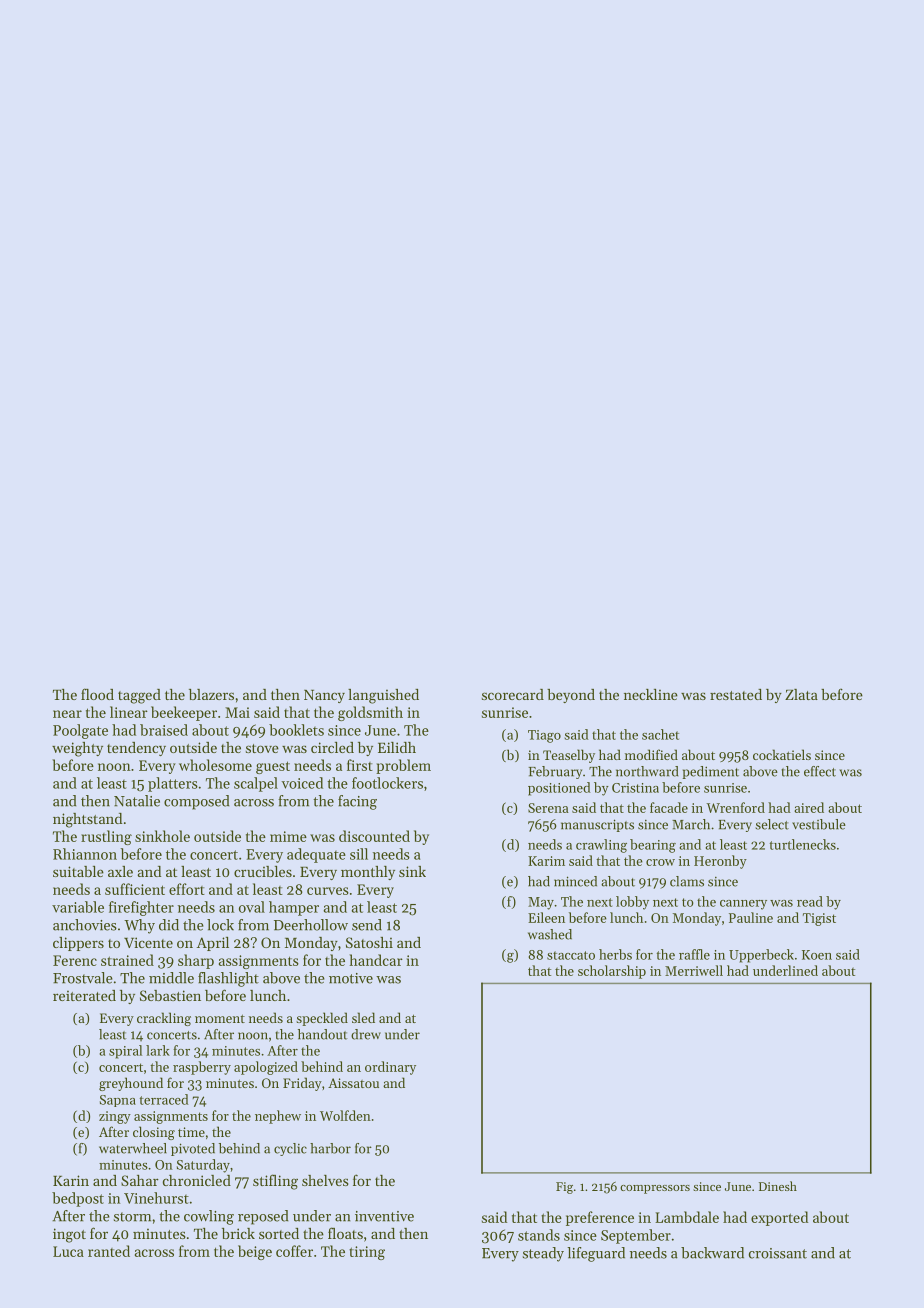  Describe the element at coordinates (539, 1235) in the page. I see `stands` at that location.
